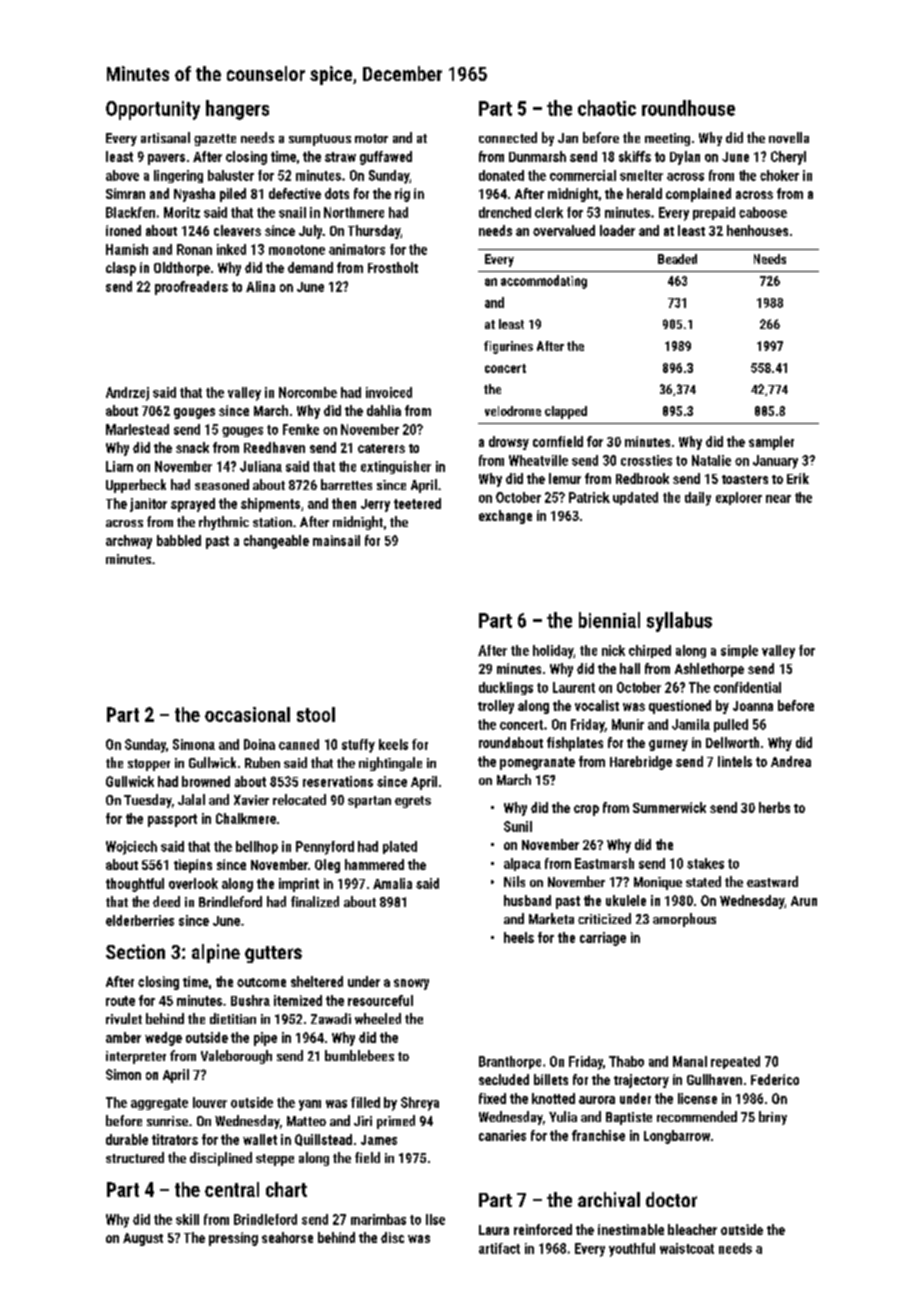 The height and width of the screenshot is (1308, 924). Describe the element at coordinates (402, 195) in the screenshot. I see `rig` at that location.
